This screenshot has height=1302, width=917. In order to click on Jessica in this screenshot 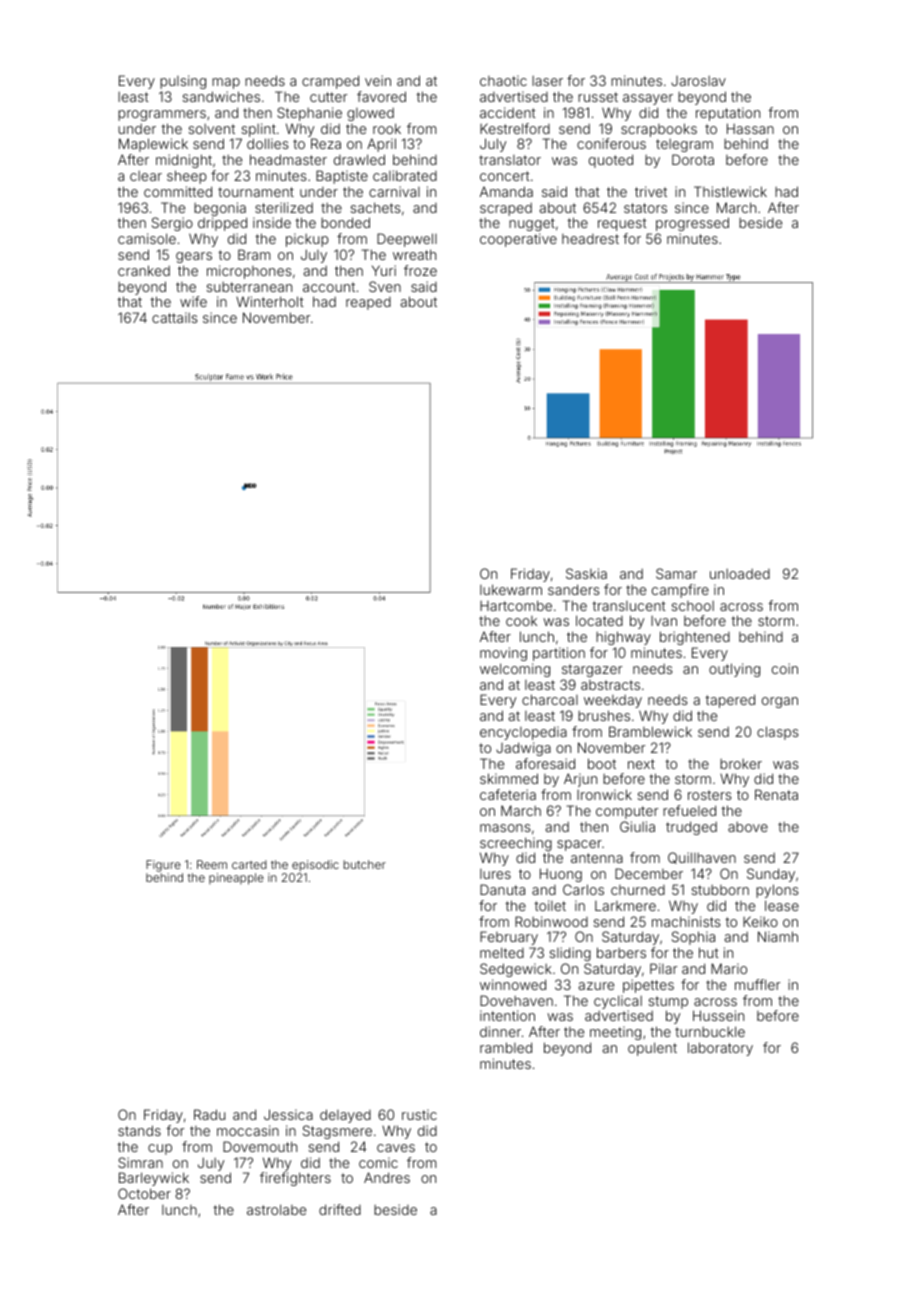, I will do `click(288, 1114)`.
